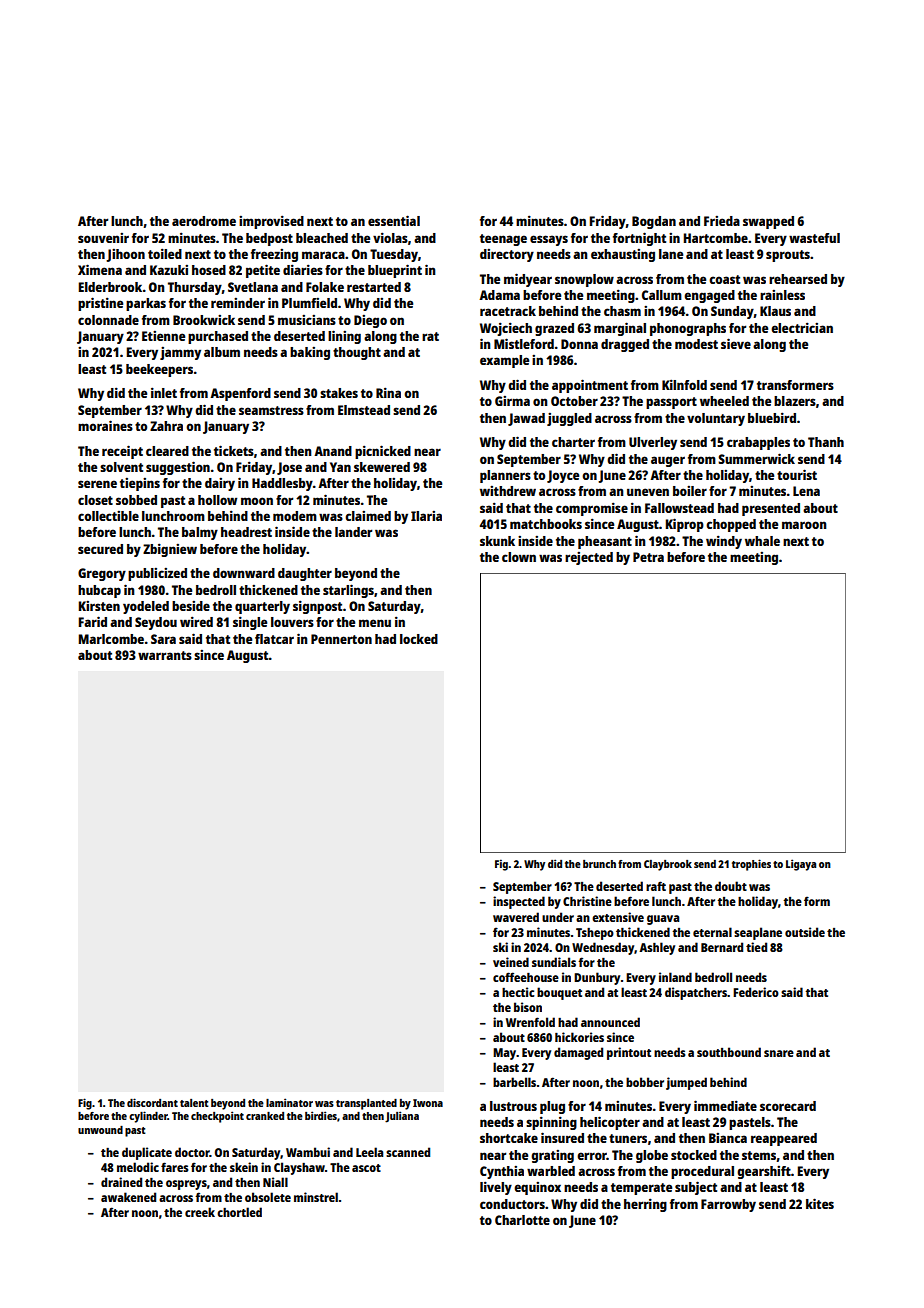 The height and width of the page is (1308, 924). What do you see at coordinates (419, 639) in the page?
I see `locked` at bounding box center [419, 639].
